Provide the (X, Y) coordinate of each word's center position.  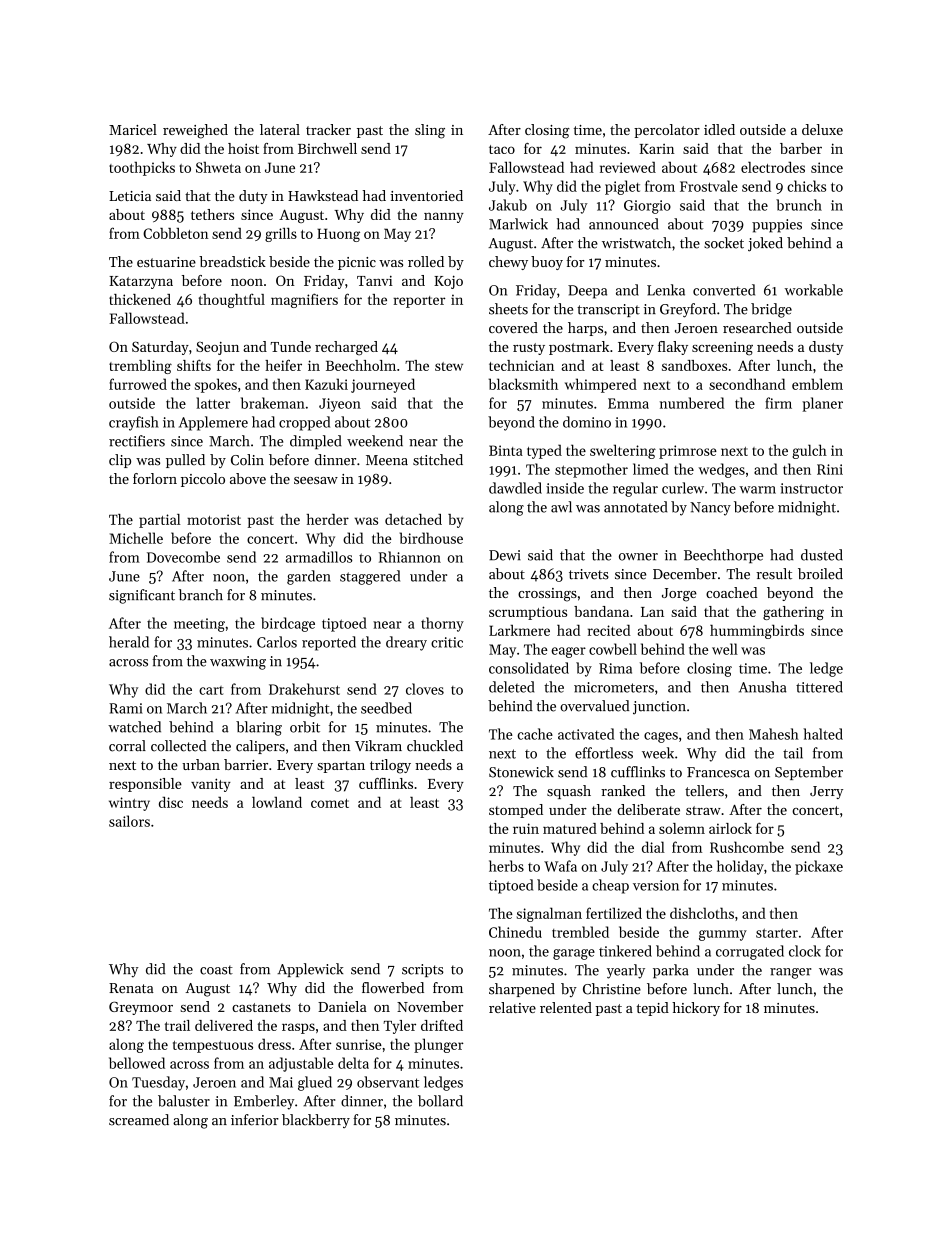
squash (569, 792)
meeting (199, 625)
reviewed (628, 167)
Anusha (763, 687)
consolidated (529, 668)
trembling (140, 367)
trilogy (390, 766)
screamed (139, 1120)
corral (127, 746)
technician (521, 365)
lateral (280, 129)
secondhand (747, 384)
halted (823, 734)
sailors (129, 821)
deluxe (822, 129)
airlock (730, 828)
